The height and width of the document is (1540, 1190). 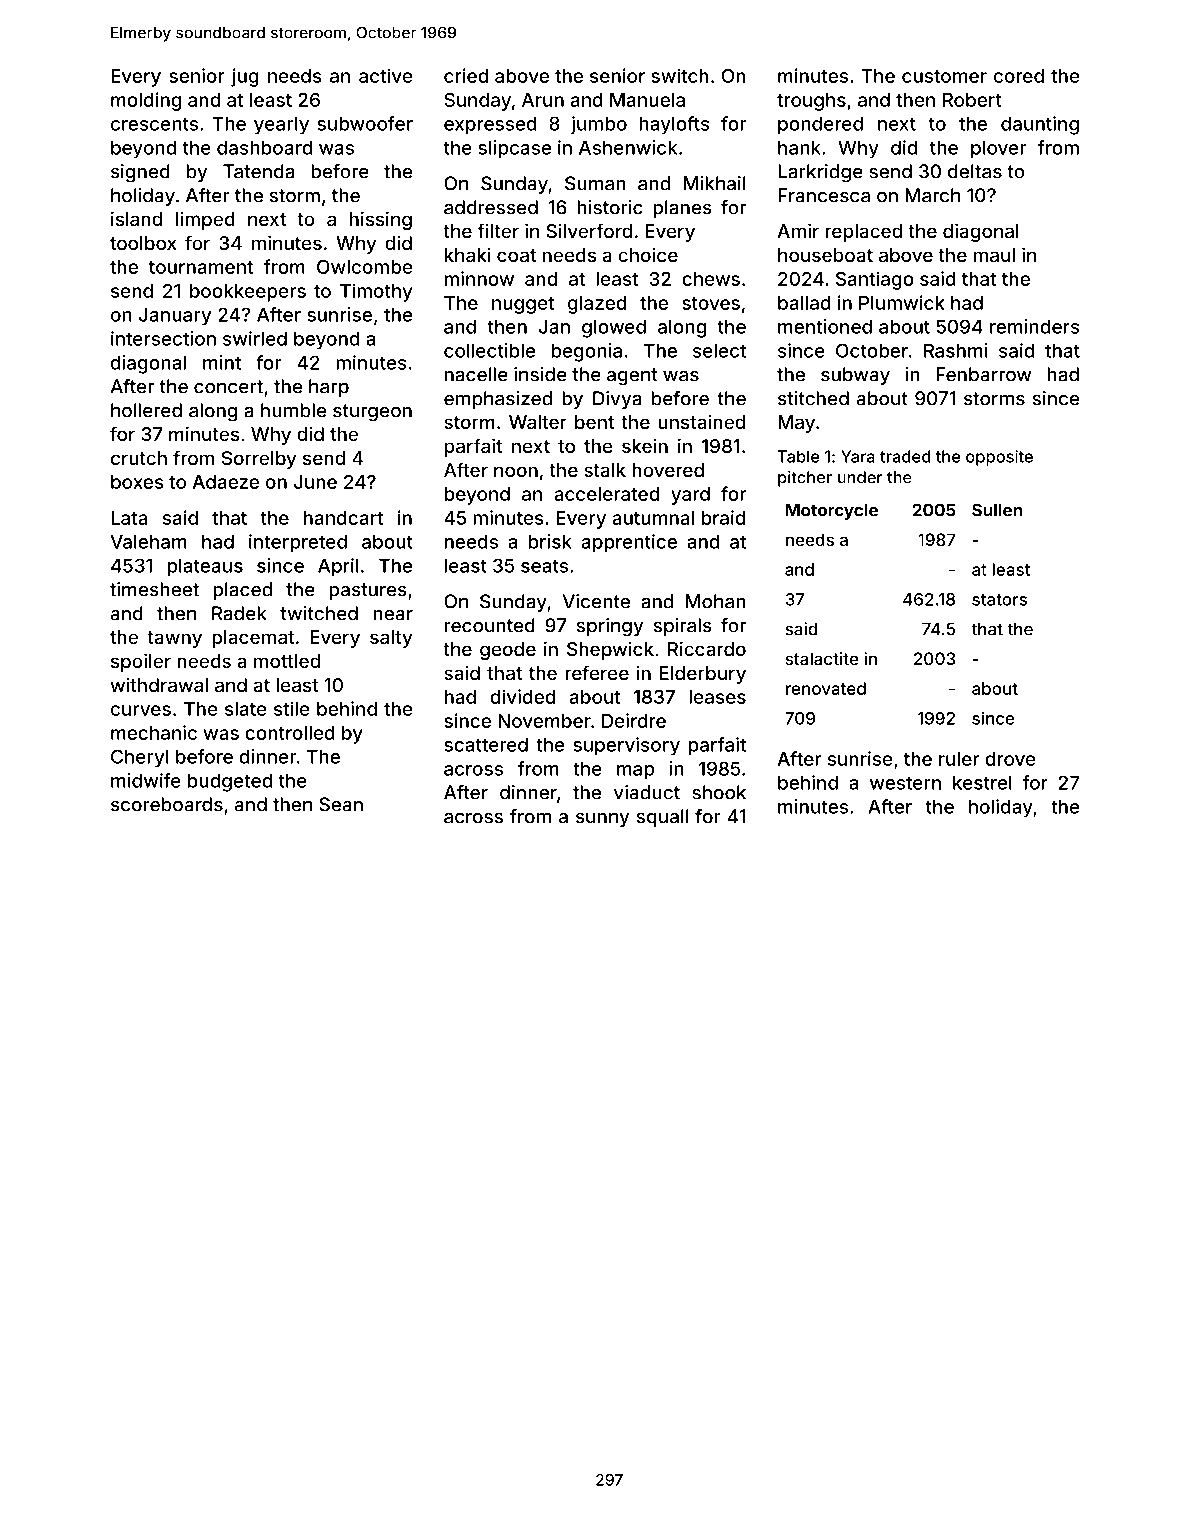 What do you see at coordinates (146, 410) in the document?
I see `hollered` at bounding box center [146, 410].
